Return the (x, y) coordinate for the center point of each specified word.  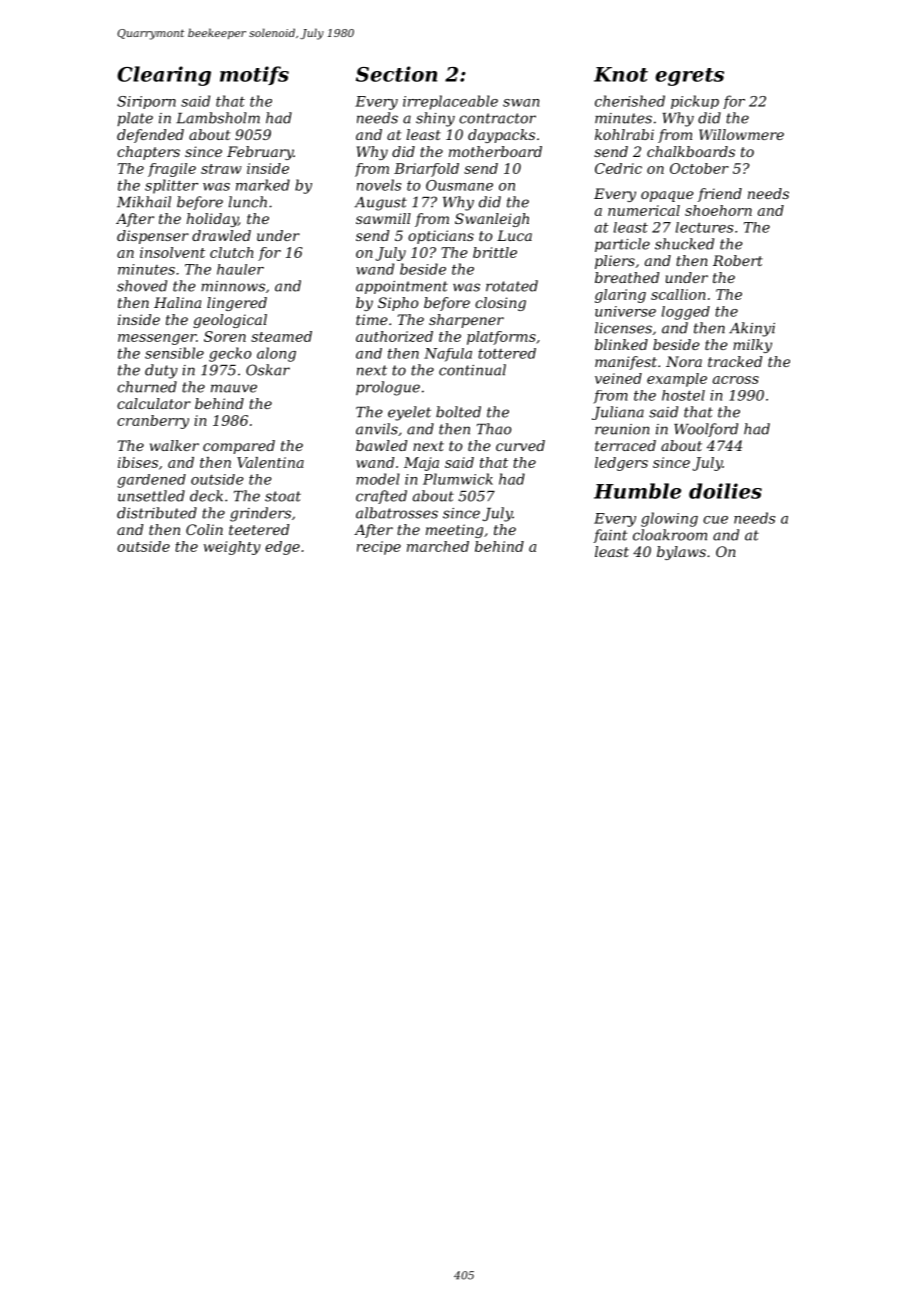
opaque (667, 196)
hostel (683, 395)
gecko (230, 354)
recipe (379, 548)
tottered (507, 353)
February (260, 153)
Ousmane (459, 185)
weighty (232, 548)
